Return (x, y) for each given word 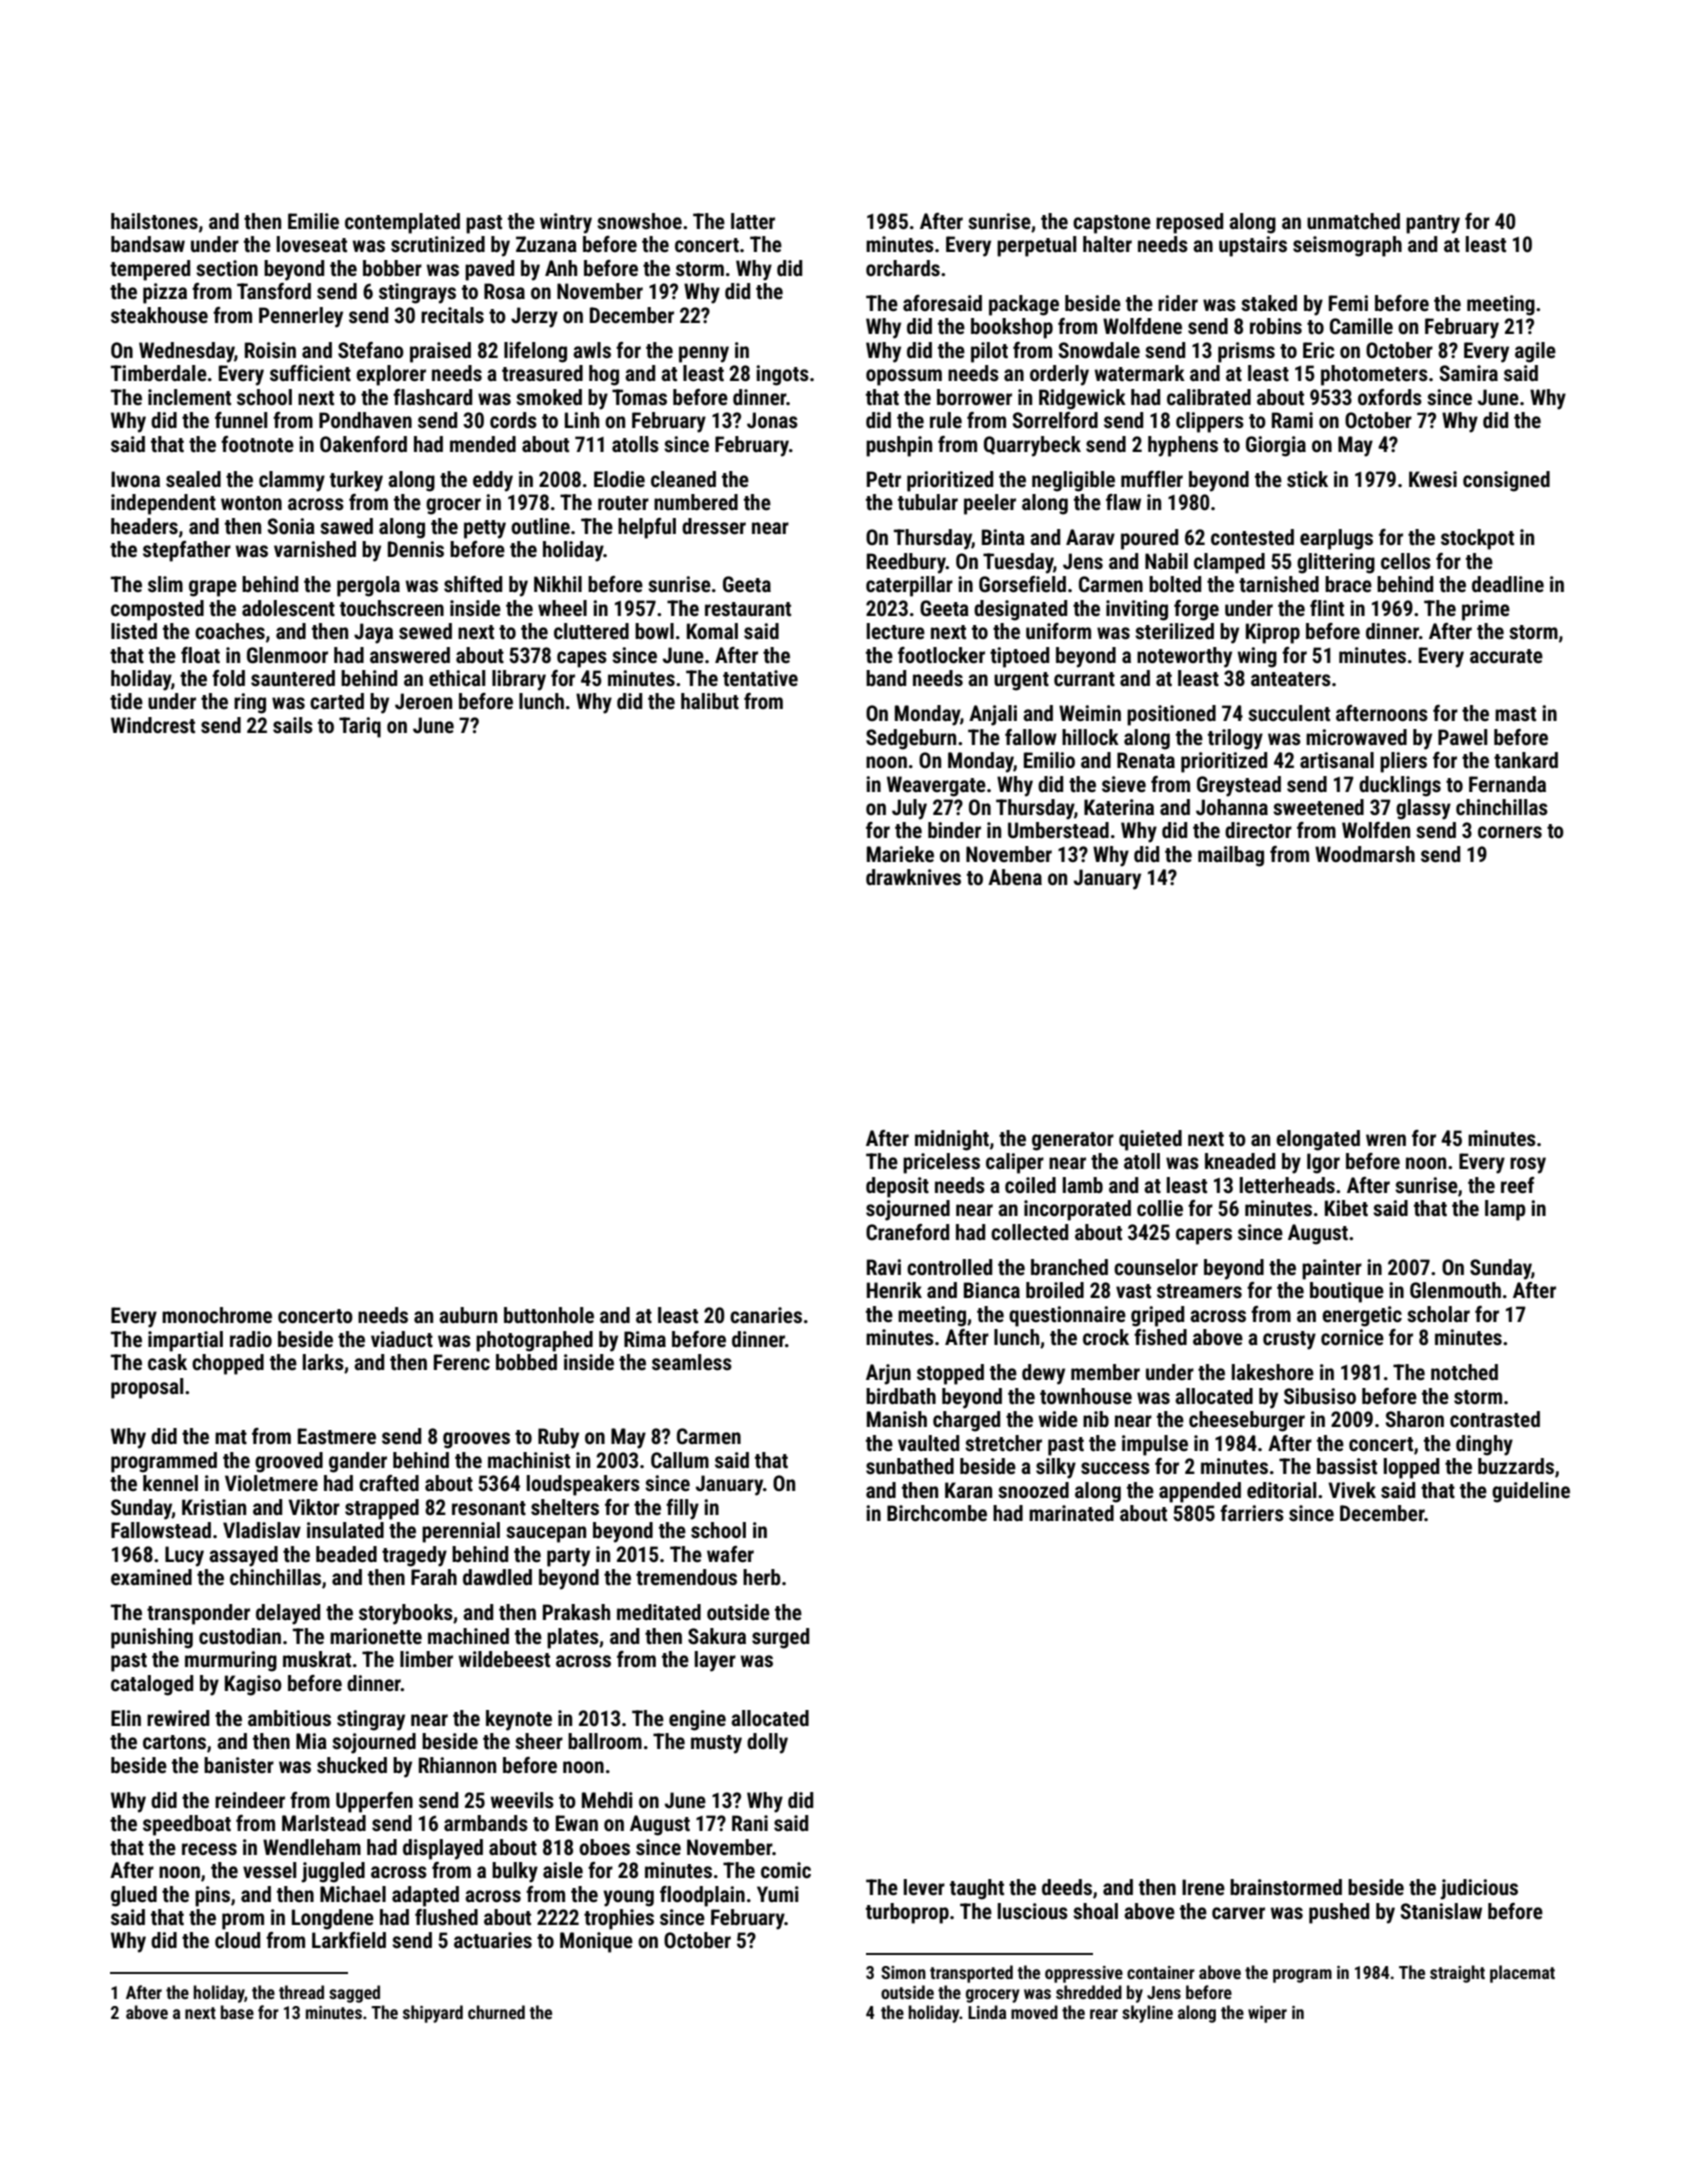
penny (704, 354)
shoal (1095, 1911)
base (237, 2012)
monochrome (217, 1315)
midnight (952, 1140)
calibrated (1209, 397)
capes (582, 659)
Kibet (1346, 1208)
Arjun (888, 1374)
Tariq (360, 727)
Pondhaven (365, 420)
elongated (1318, 1140)
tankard (1526, 760)
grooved (289, 1462)
